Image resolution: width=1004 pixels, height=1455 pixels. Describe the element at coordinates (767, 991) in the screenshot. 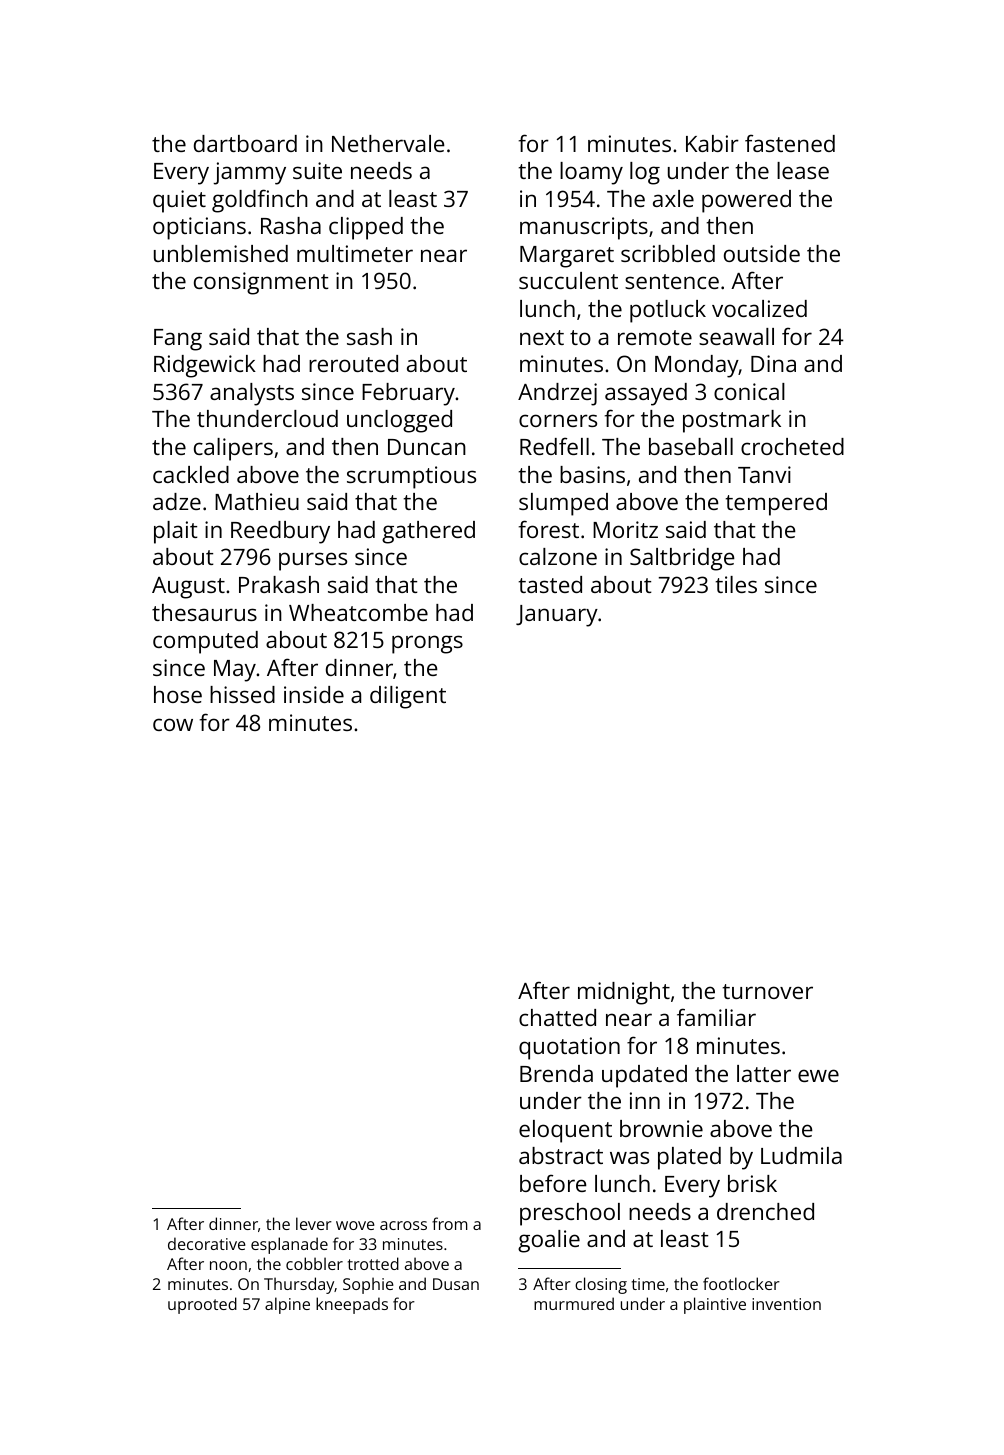

I see `turnover` at that location.
